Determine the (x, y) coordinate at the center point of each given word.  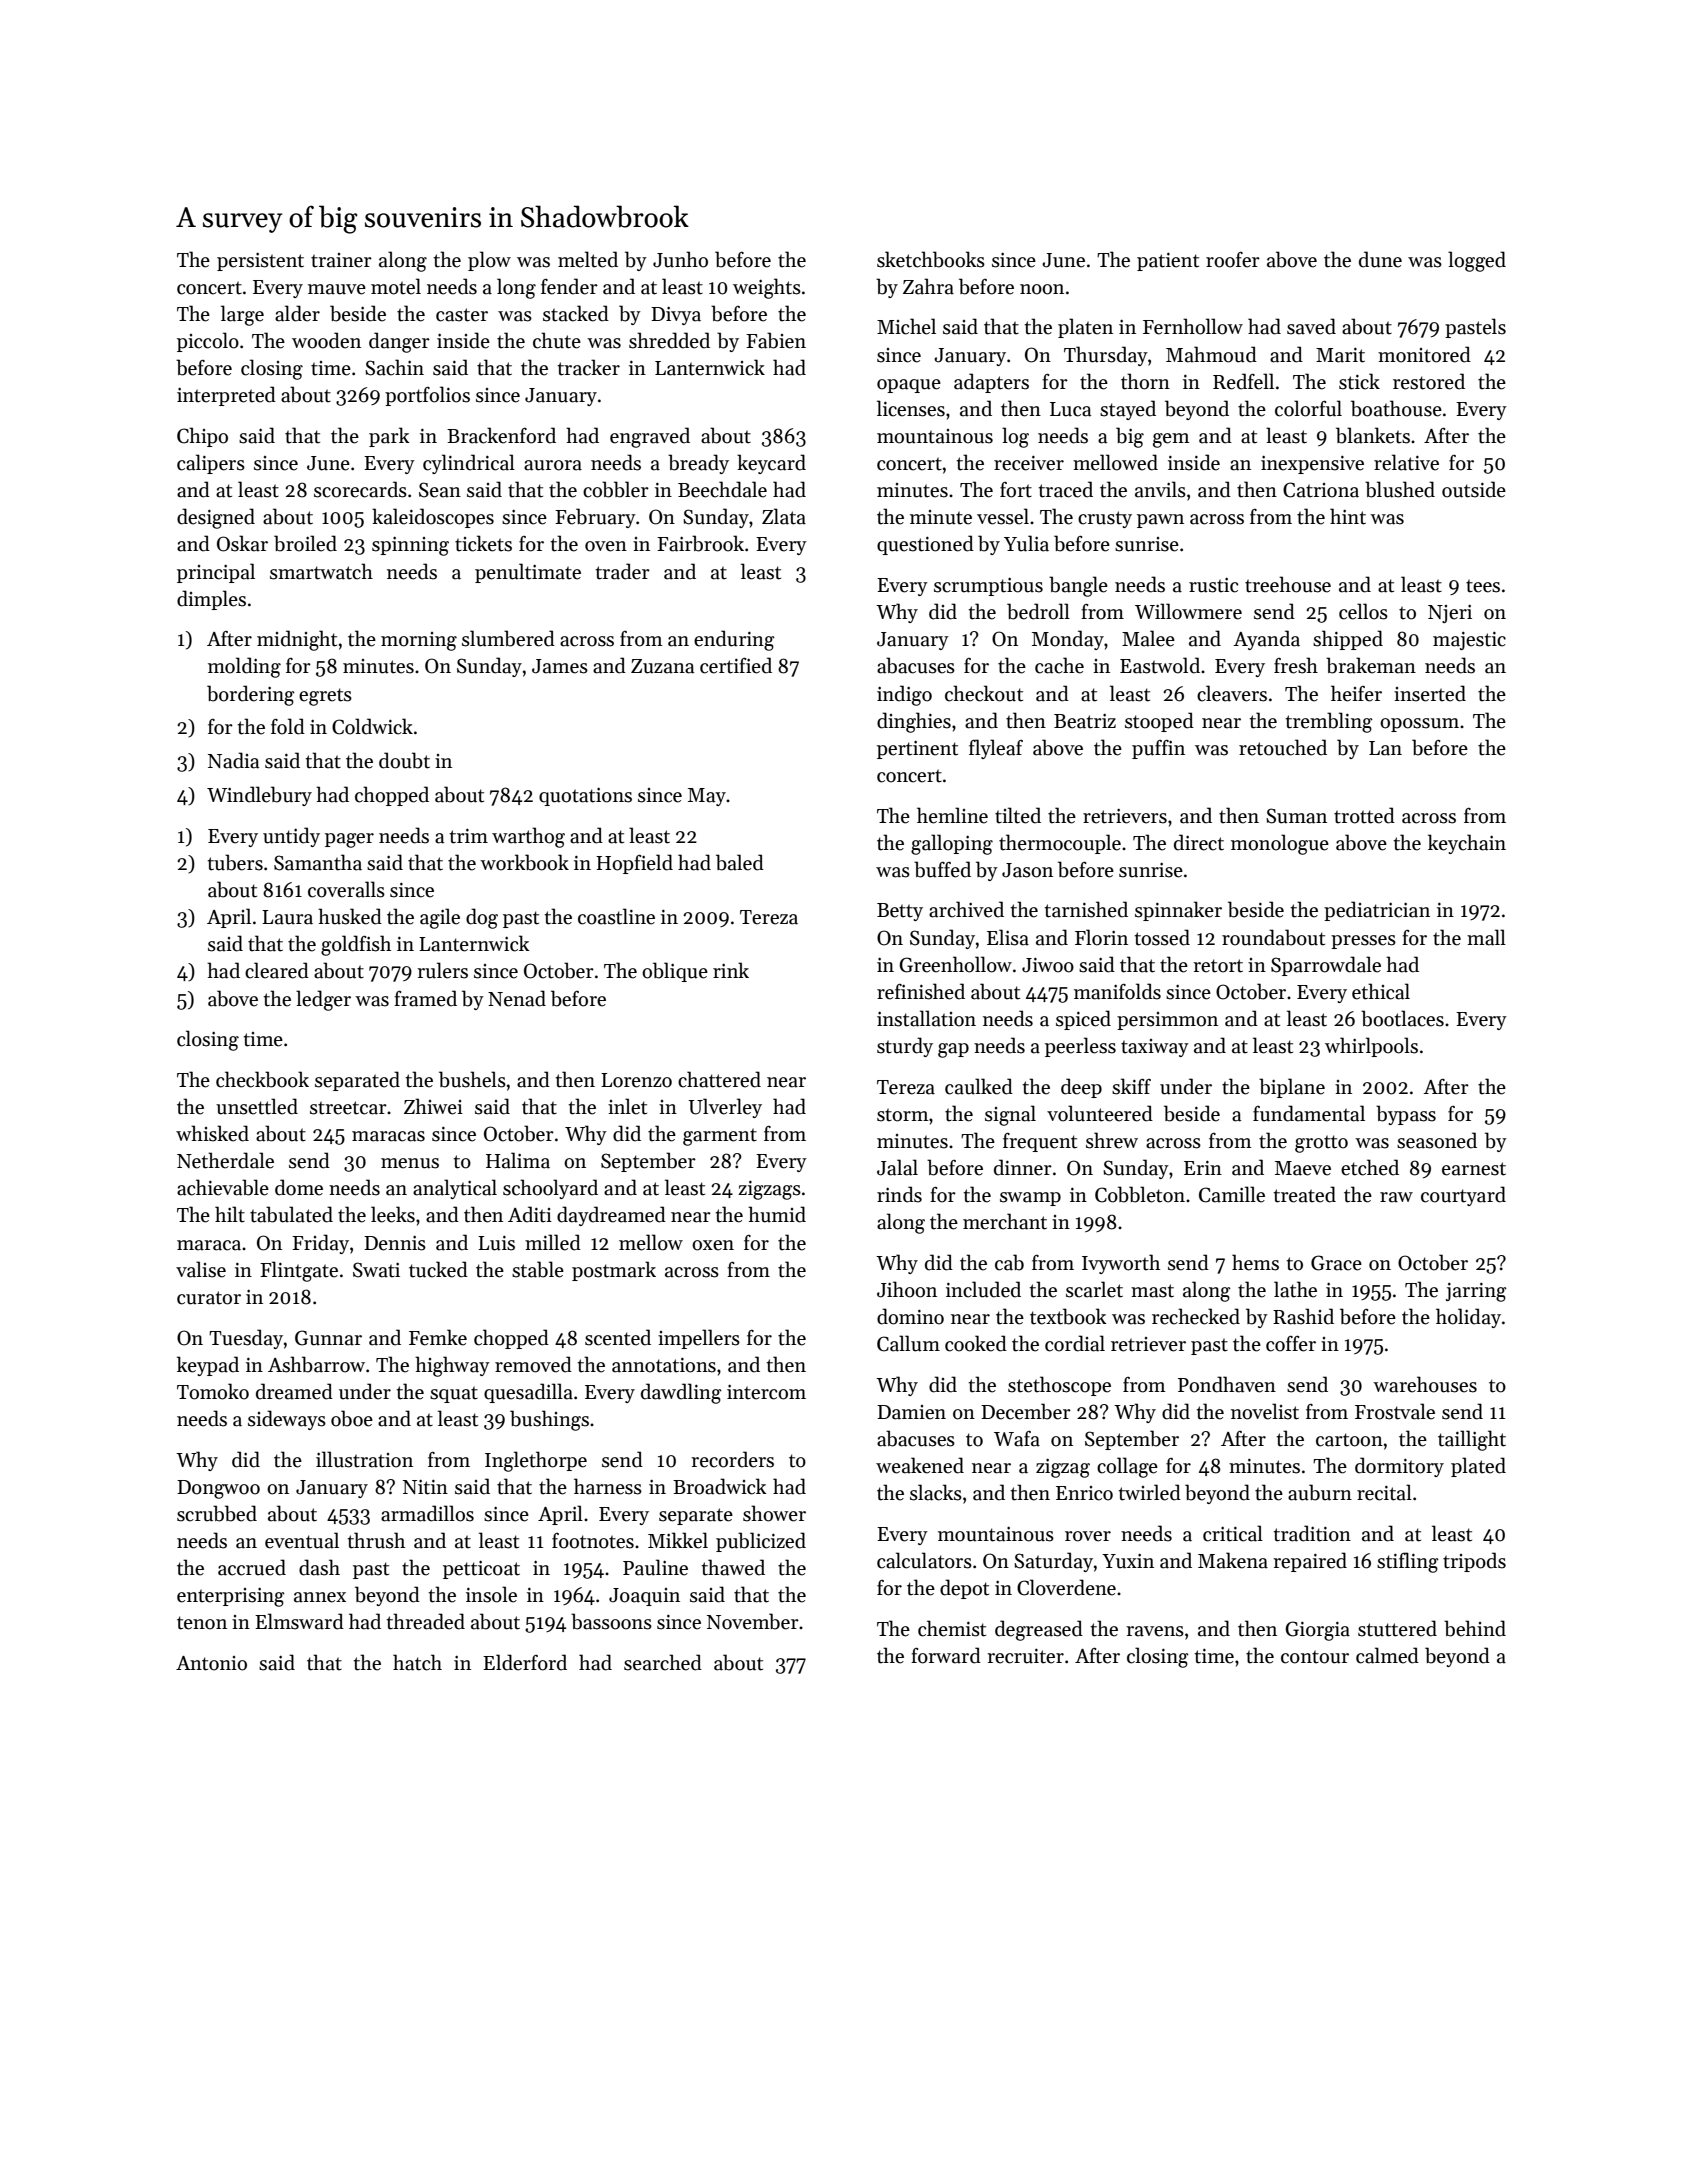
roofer (1233, 260)
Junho (680, 259)
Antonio (211, 1663)
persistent (260, 262)
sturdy (905, 1047)
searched (663, 1662)
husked (350, 916)
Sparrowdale (1326, 966)
